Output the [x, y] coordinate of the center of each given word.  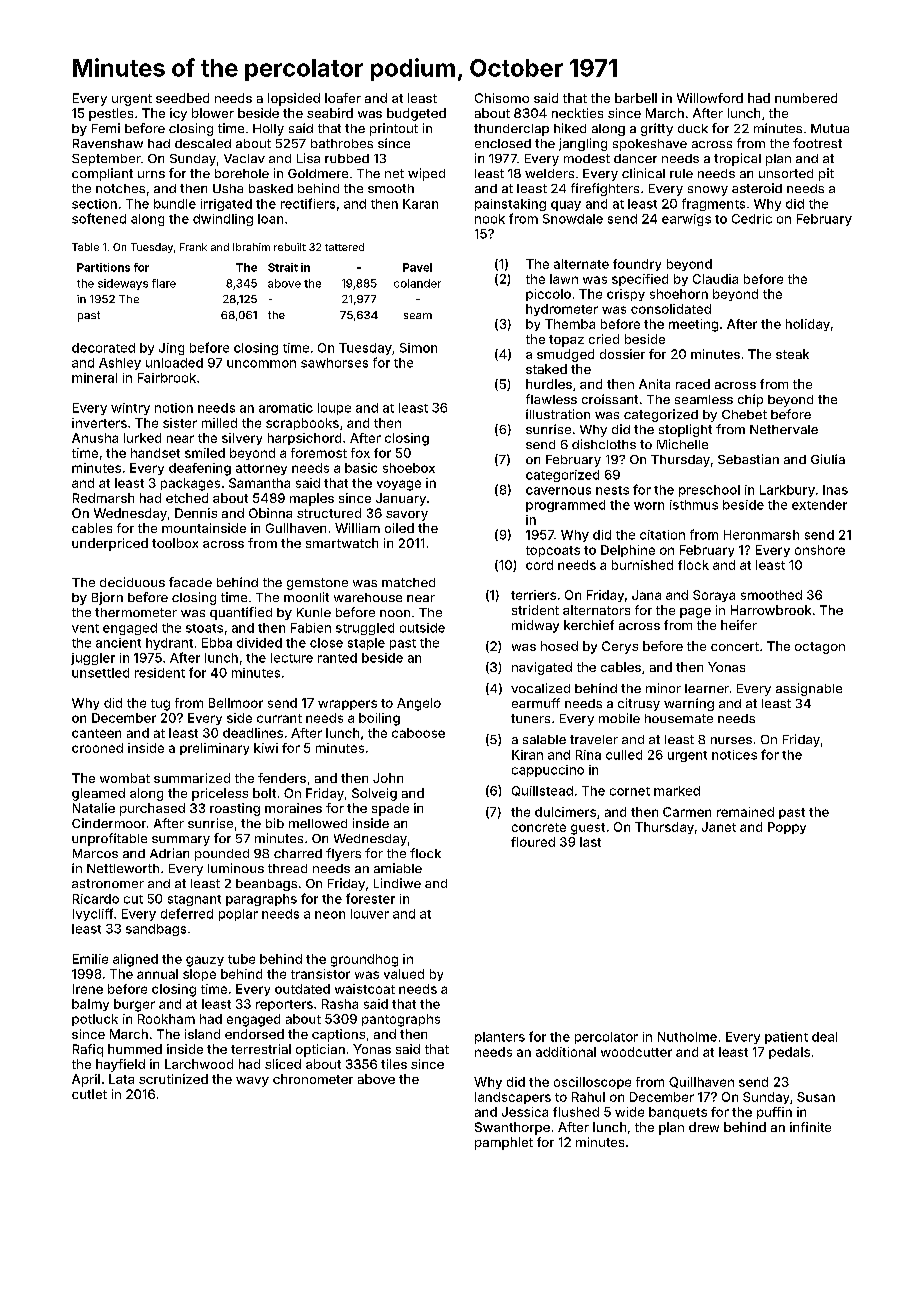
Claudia [715, 279]
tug [160, 705]
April [86, 1080]
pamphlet [504, 1143]
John [388, 778]
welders [549, 173]
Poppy [787, 828]
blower [213, 113]
